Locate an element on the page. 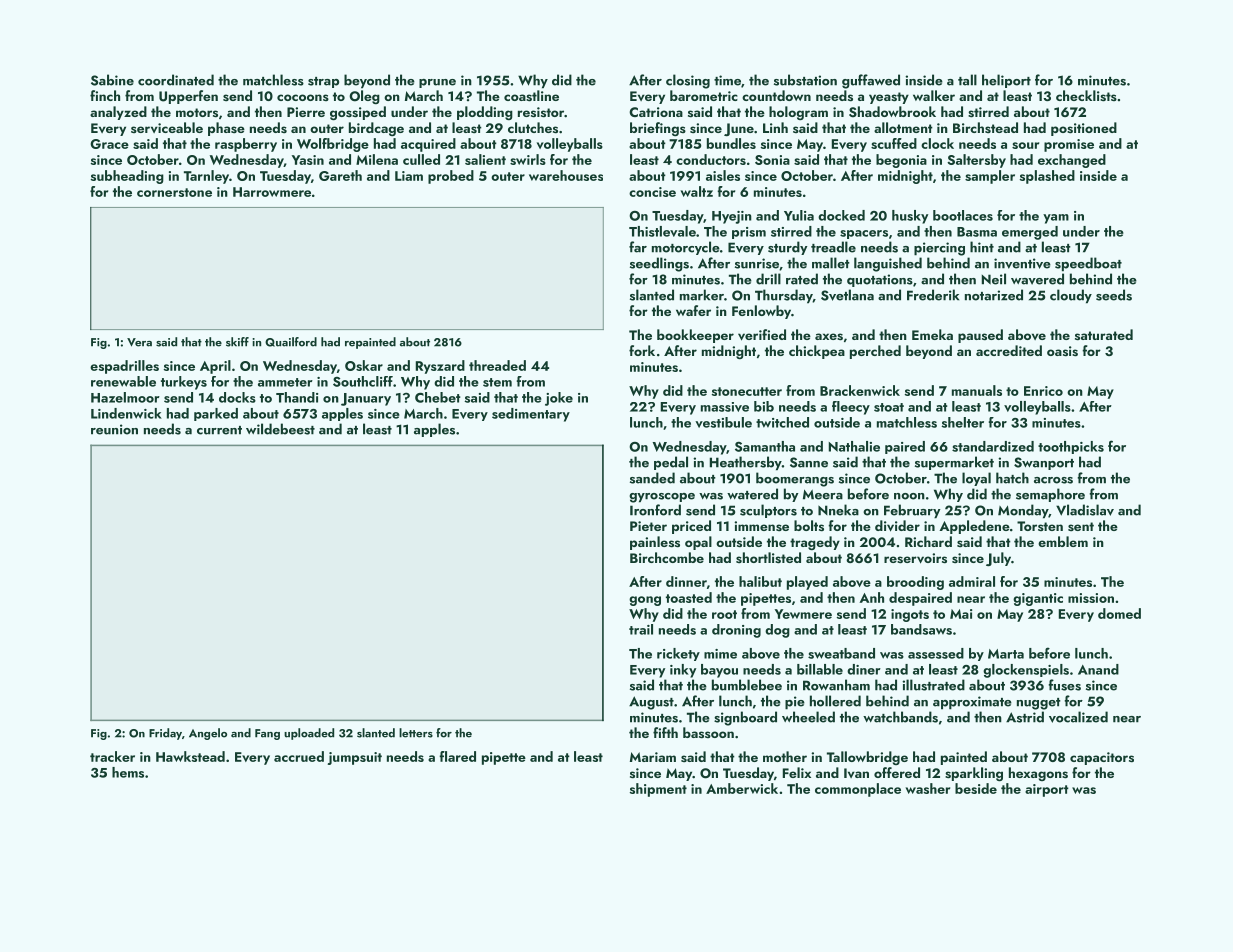 The height and width of the image is (952, 1233). mission is located at coordinates (1091, 598).
